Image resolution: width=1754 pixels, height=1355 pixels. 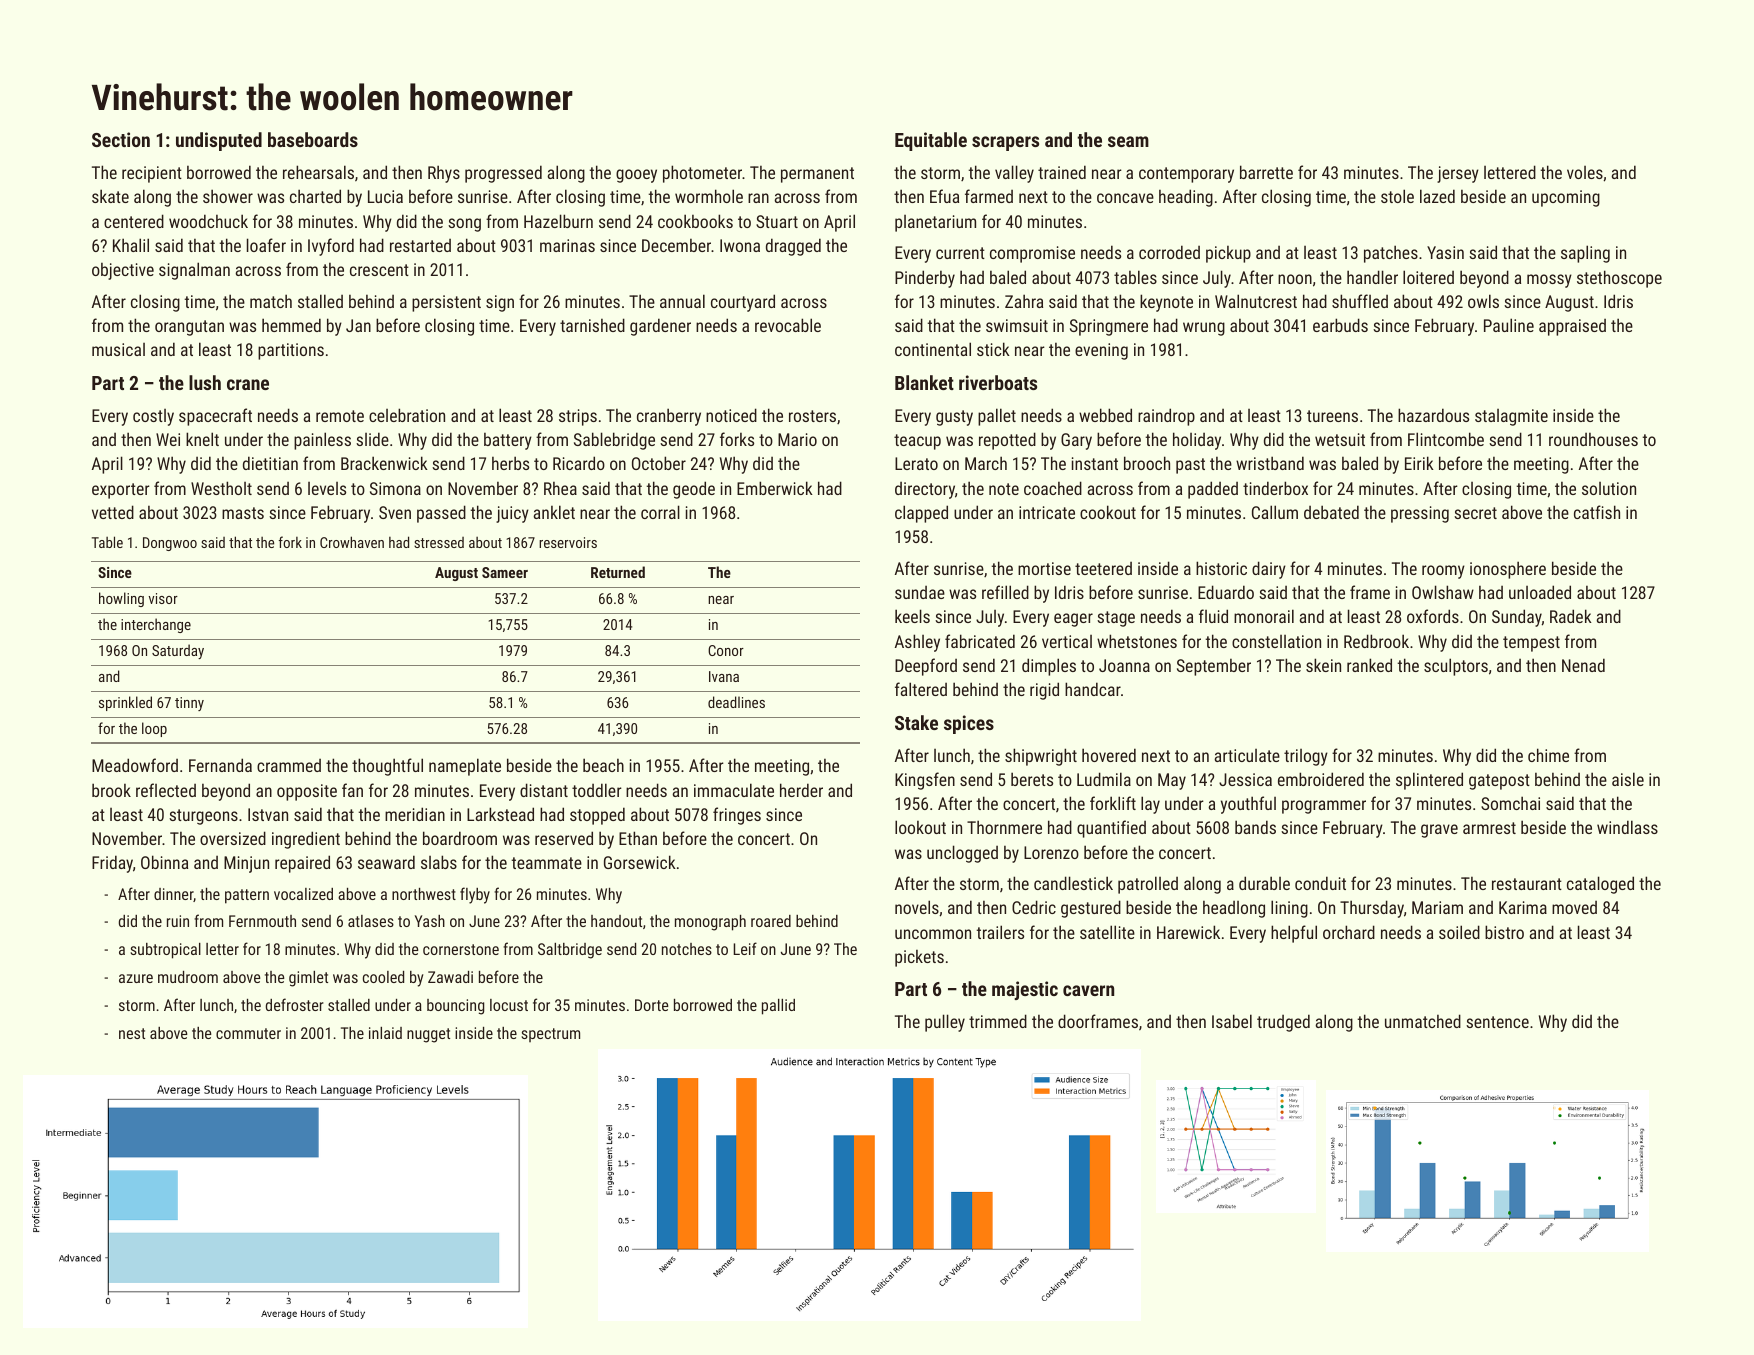 I want to click on sprinkled, so click(x=125, y=703).
